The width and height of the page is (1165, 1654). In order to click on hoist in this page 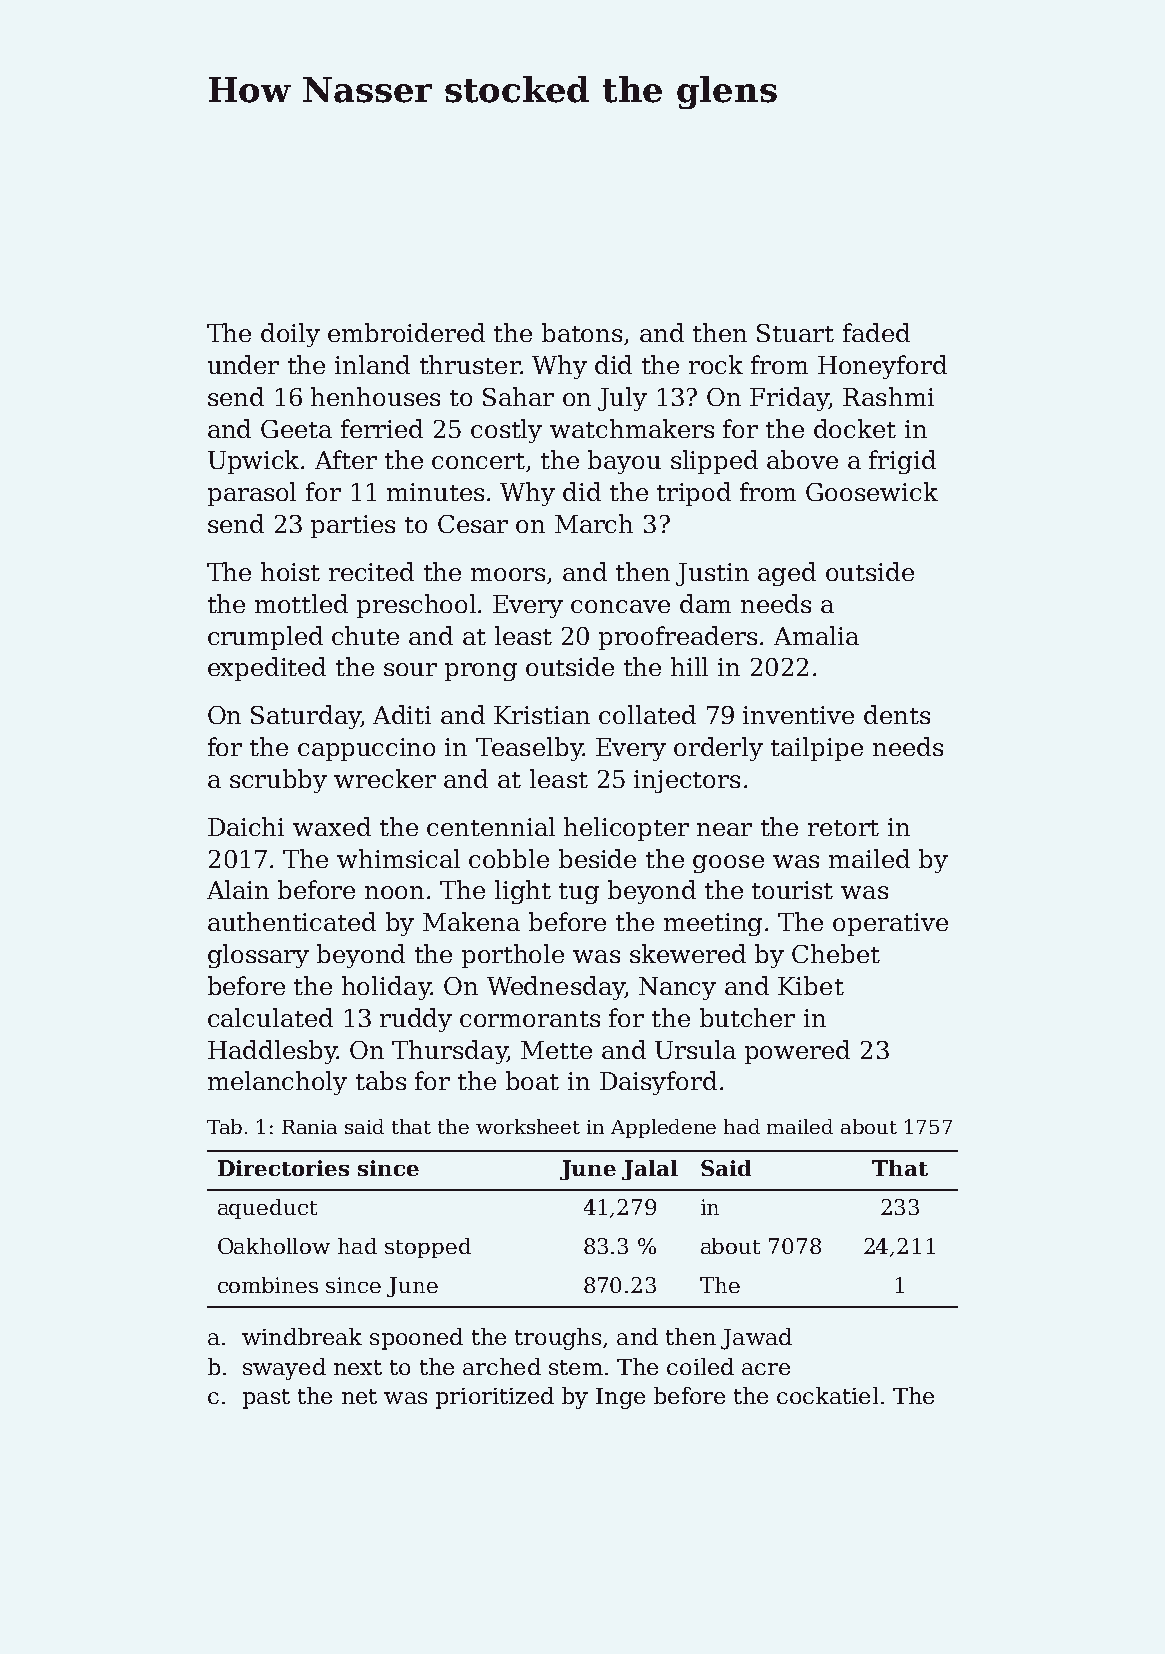, I will do `click(290, 571)`.
